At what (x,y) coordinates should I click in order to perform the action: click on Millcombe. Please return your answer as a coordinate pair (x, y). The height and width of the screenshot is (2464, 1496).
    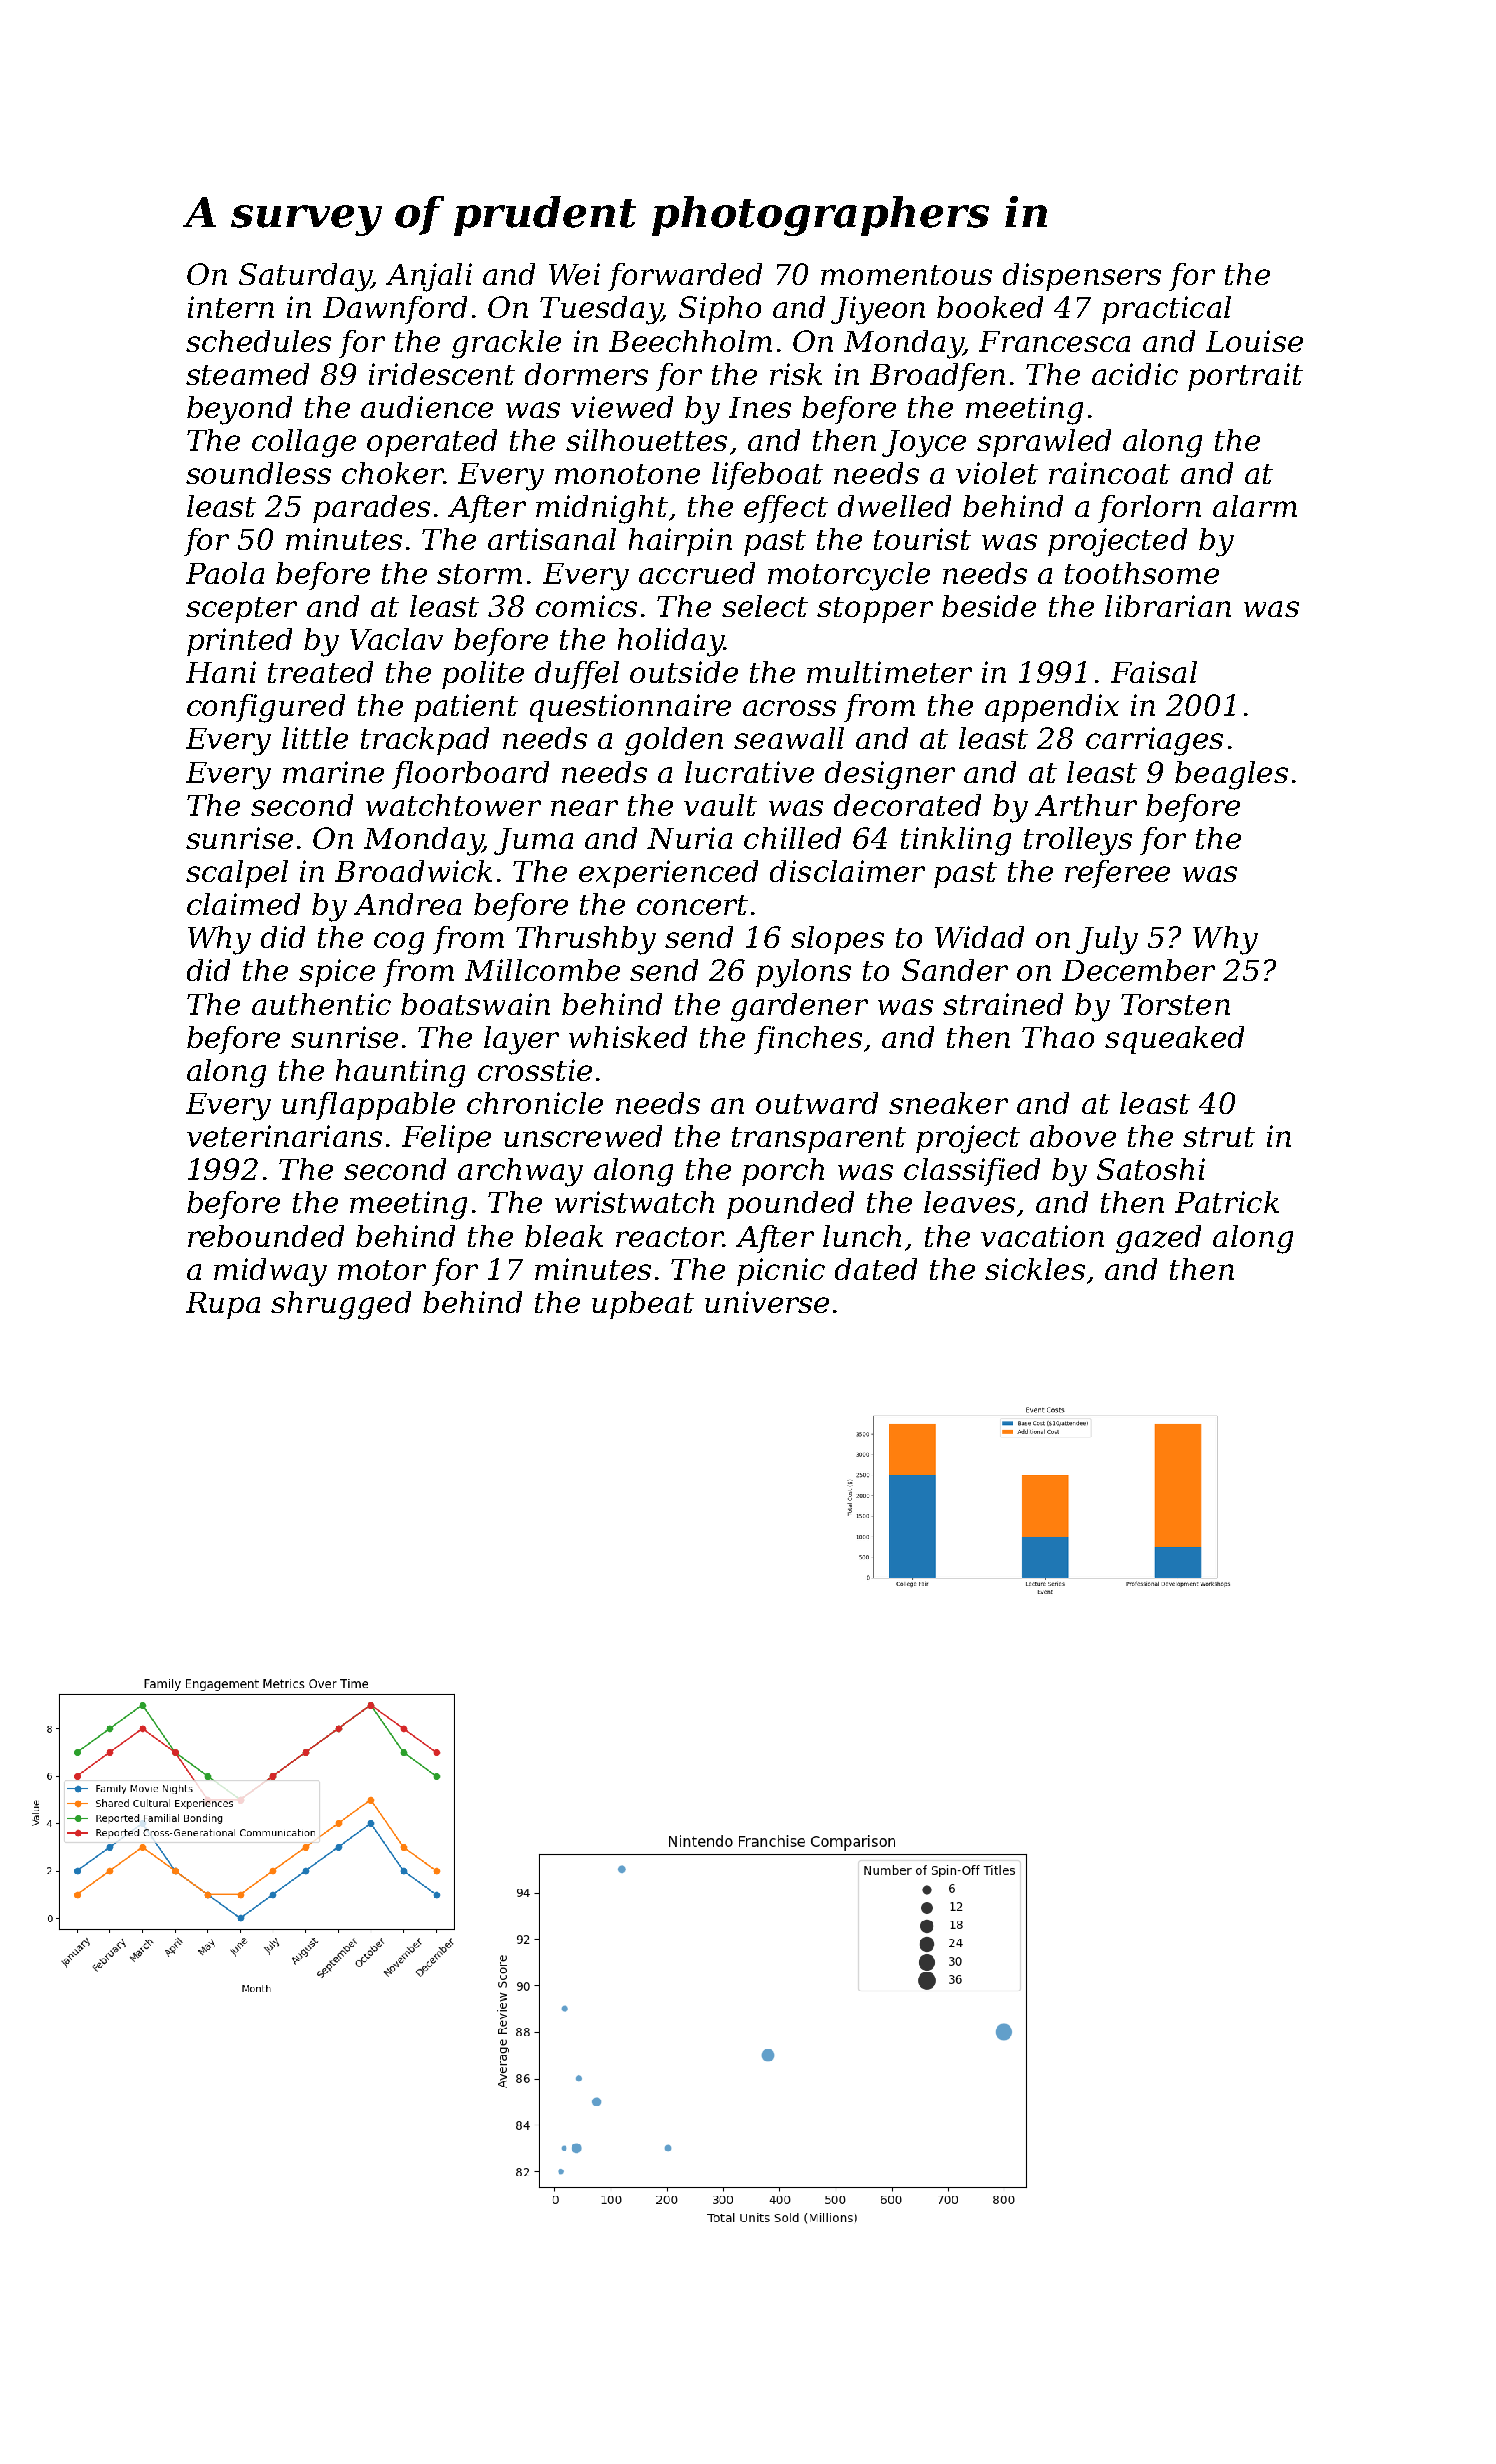
    Looking at the image, I should click on (542, 970).
